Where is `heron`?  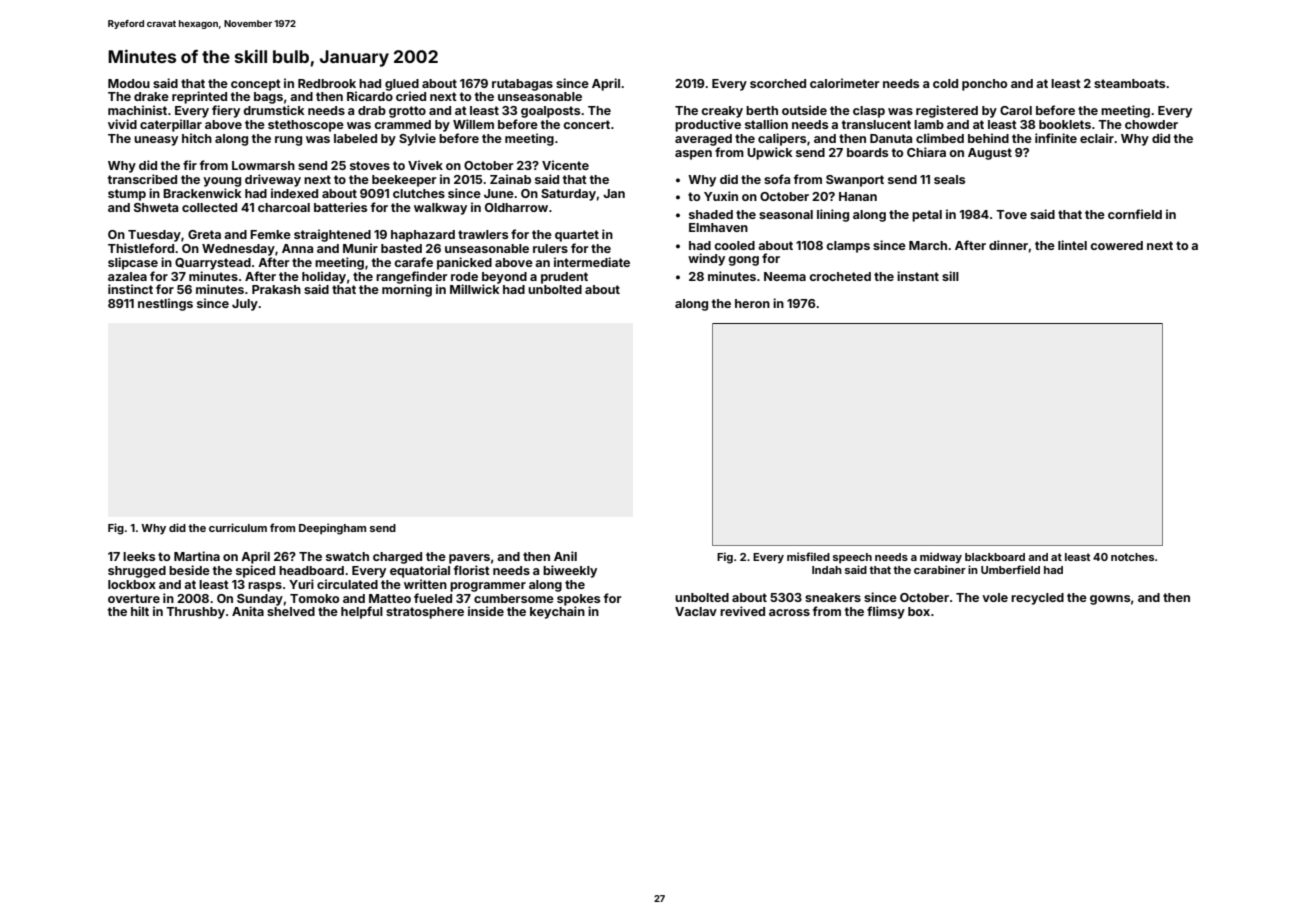 heron is located at coordinates (752, 303).
